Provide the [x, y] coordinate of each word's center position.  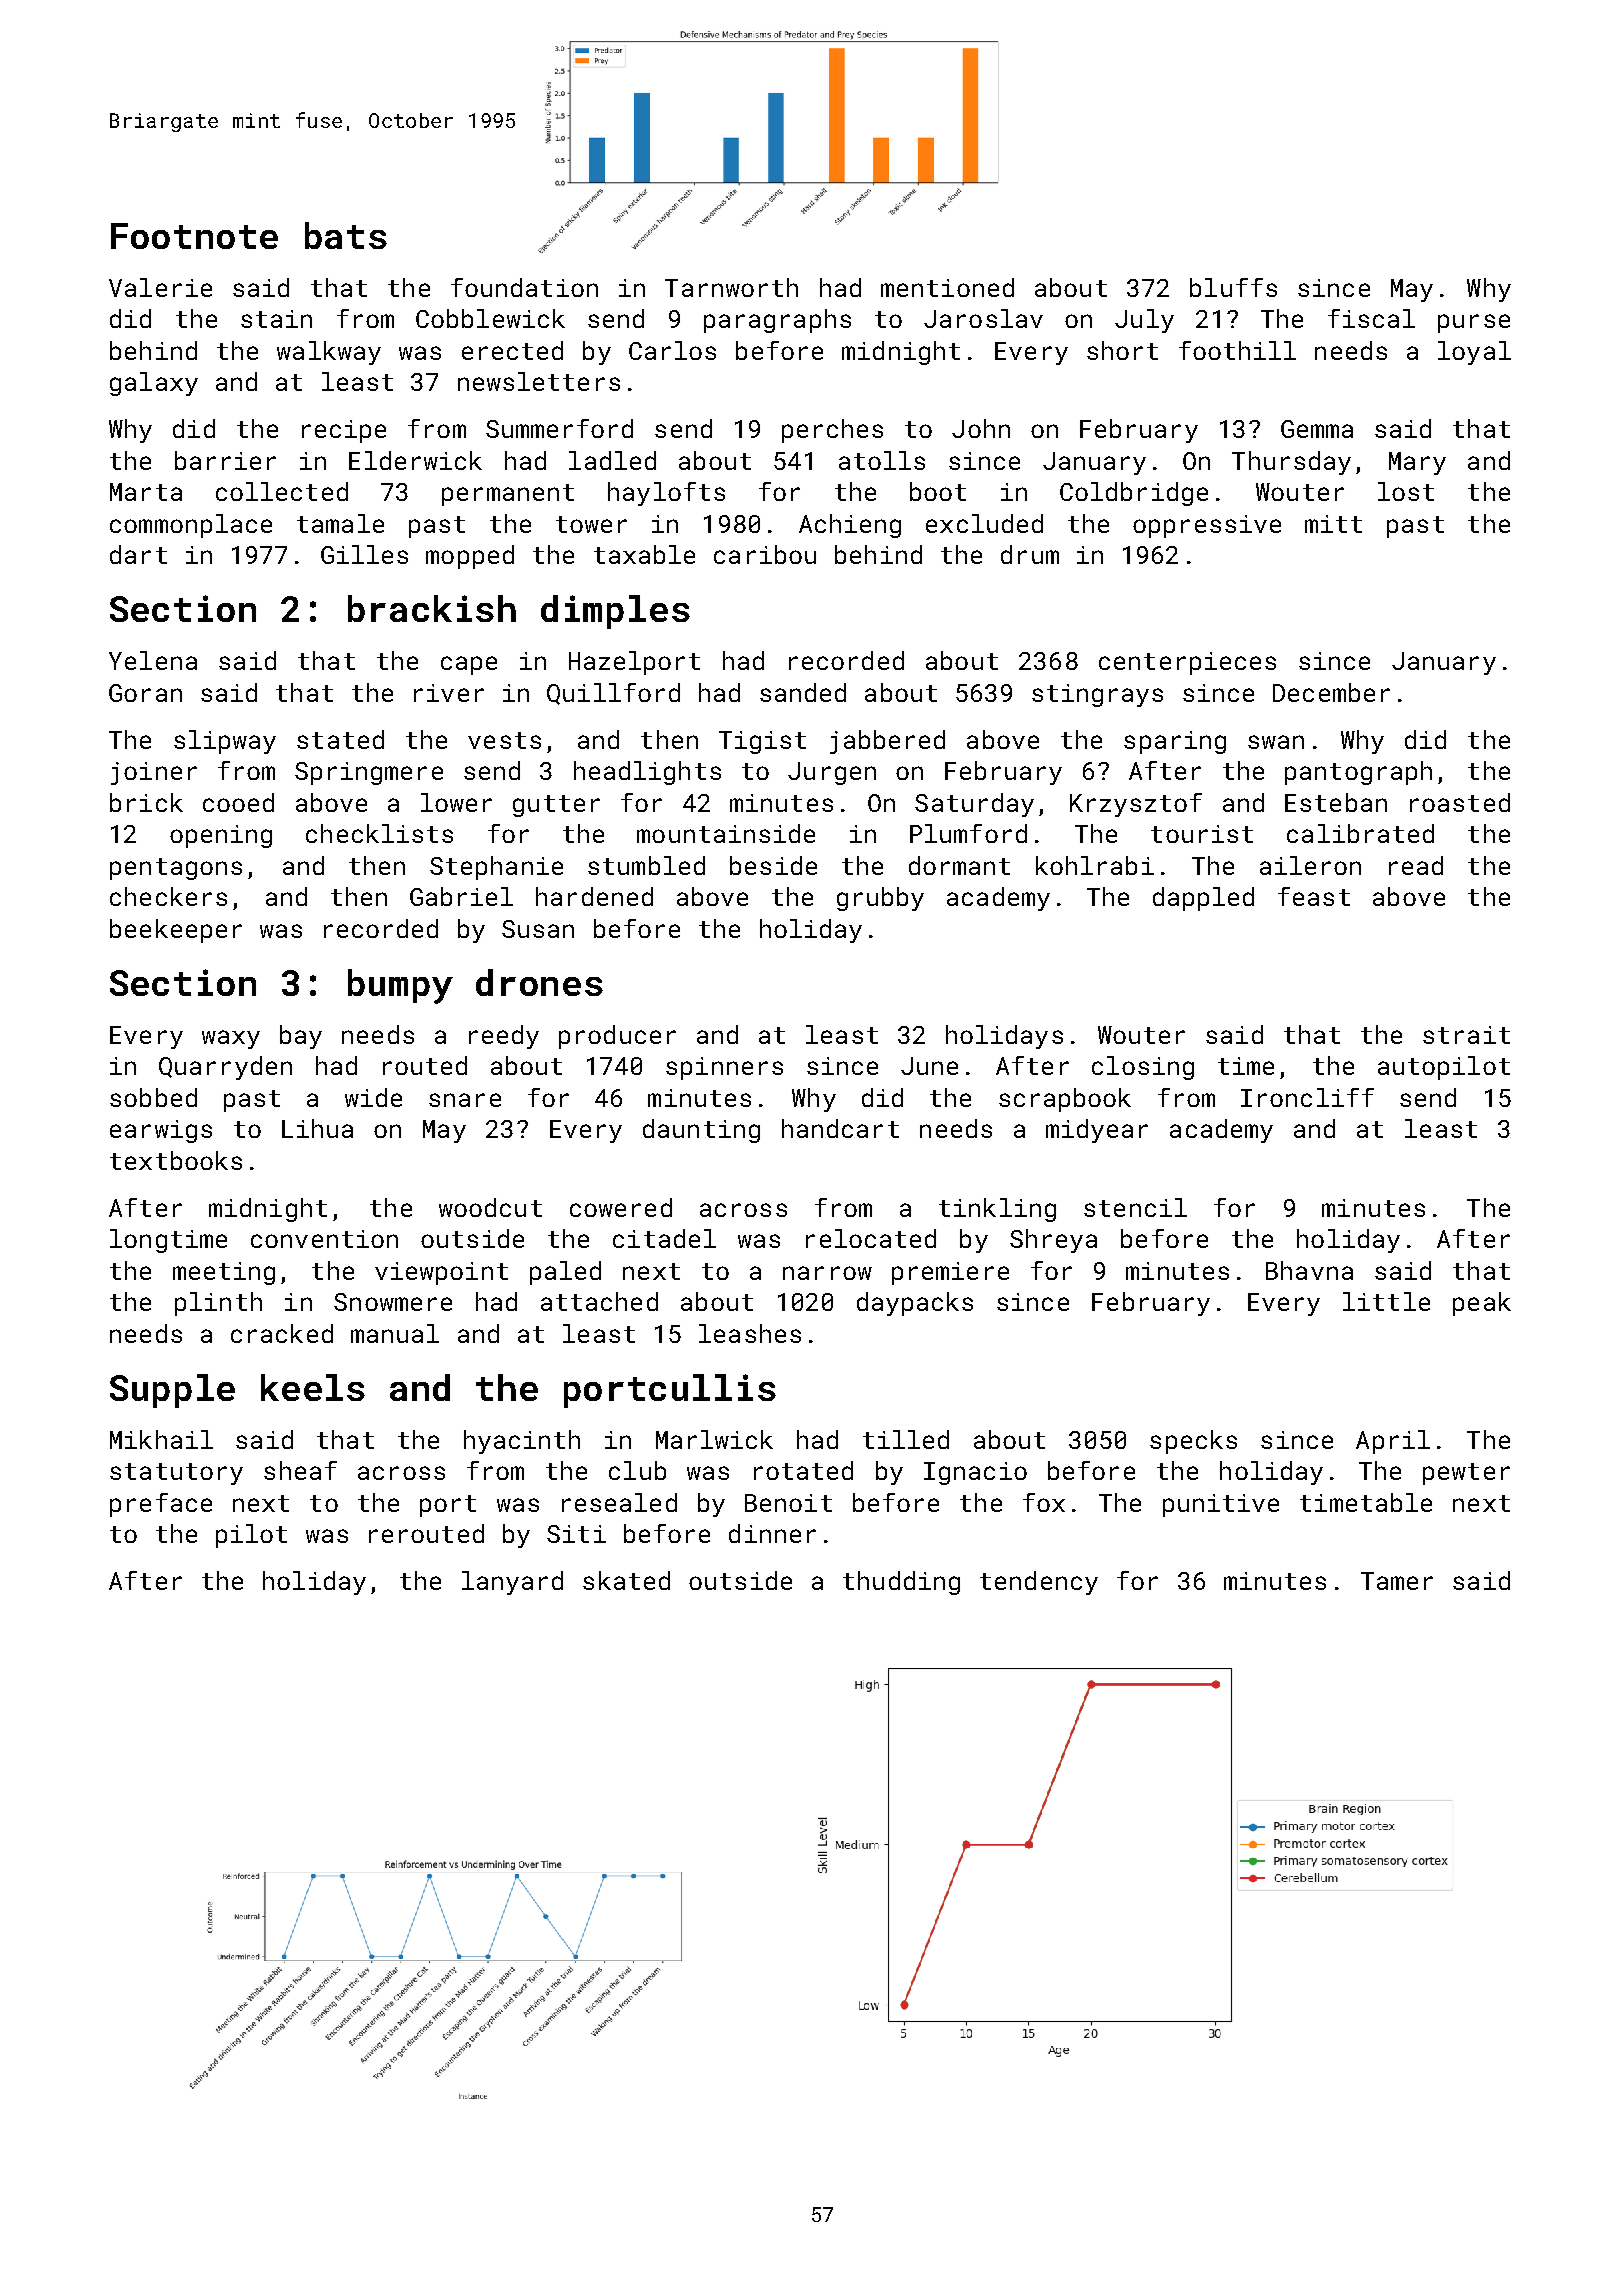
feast [1314, 896]
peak [1482, 1304]
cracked [282, 1333]
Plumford [968, 833]
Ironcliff [1307, 1097]
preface [161, 1505]
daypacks [915, 1304]
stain [276, 319]
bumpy [400, 986]
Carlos [672, 350]
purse [1474, 323]
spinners [724, 1068]
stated [340, 739]
